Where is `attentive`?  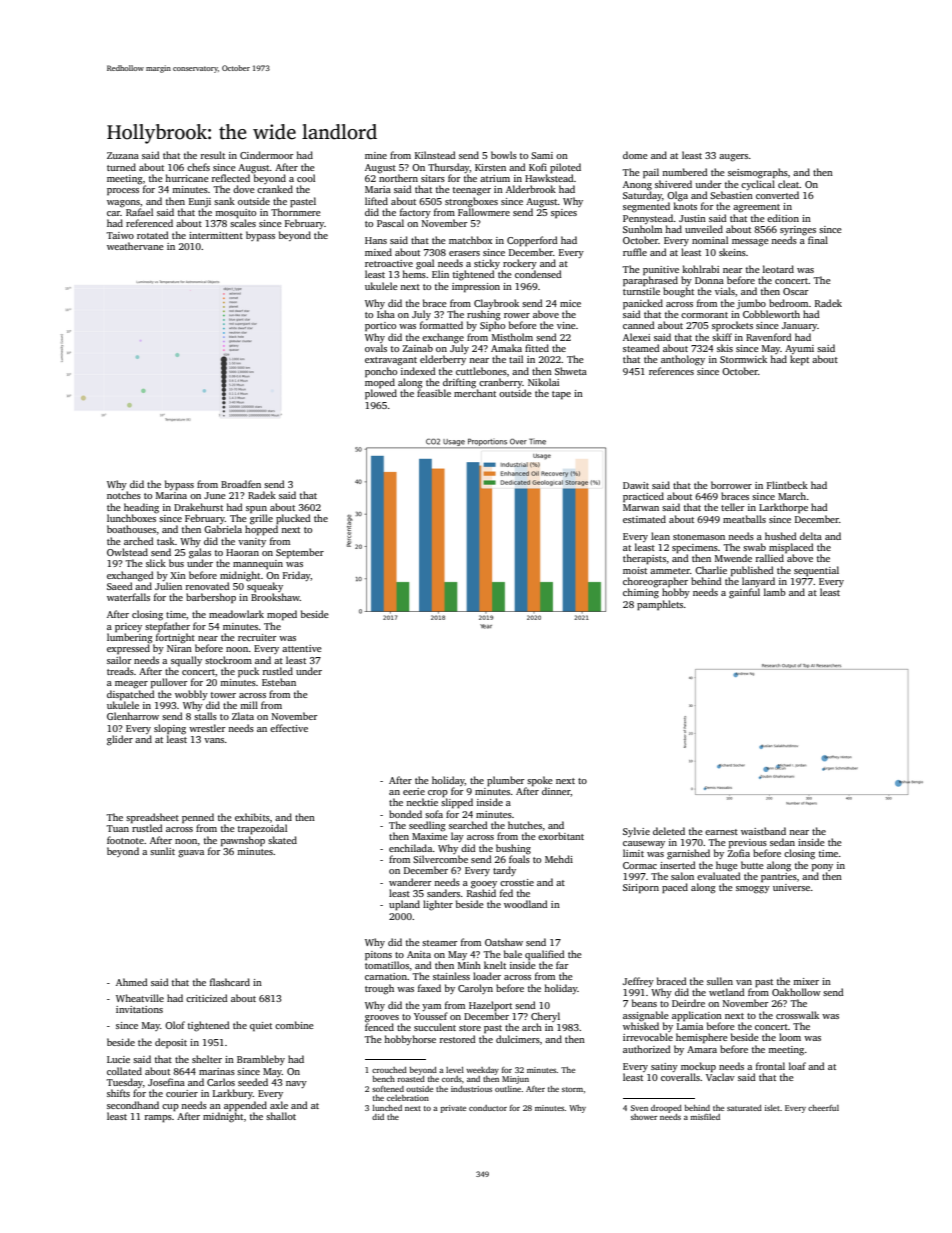 attentive is located at coordinates (302, 648).
